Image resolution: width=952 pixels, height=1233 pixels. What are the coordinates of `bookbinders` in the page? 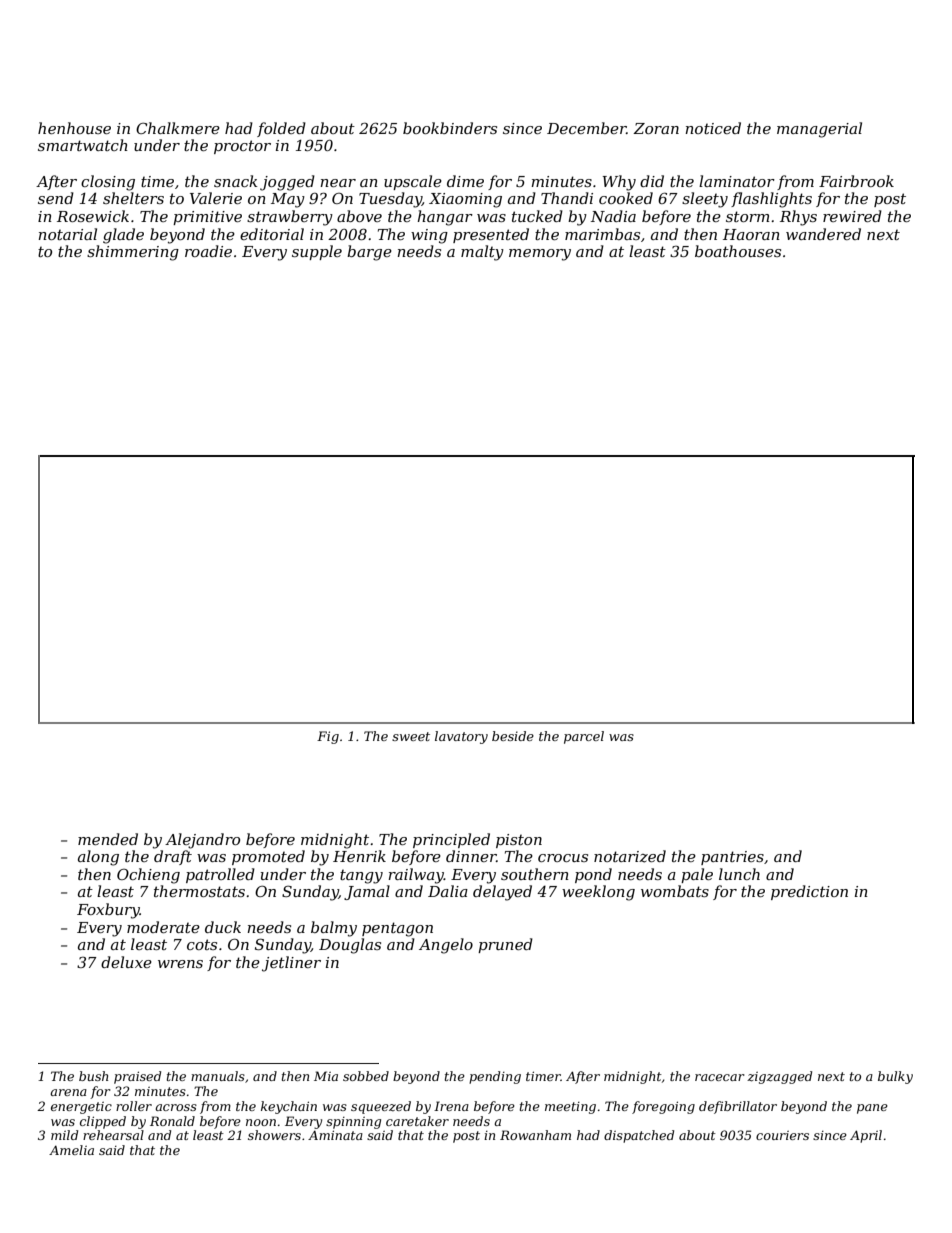 It's located at (450, 128).
